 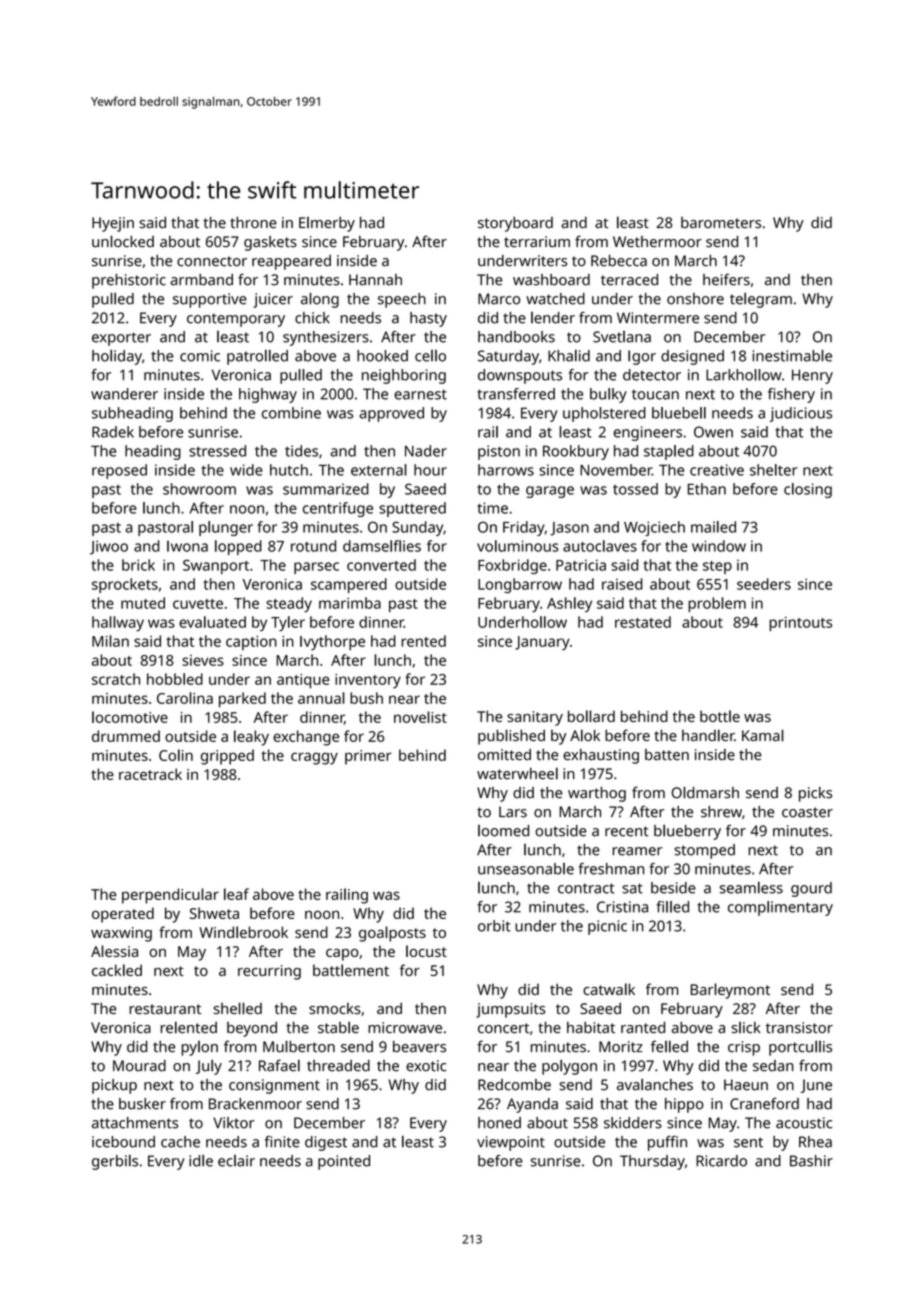 I want to click on jumpsuits, so click(x=510, y=1010).
